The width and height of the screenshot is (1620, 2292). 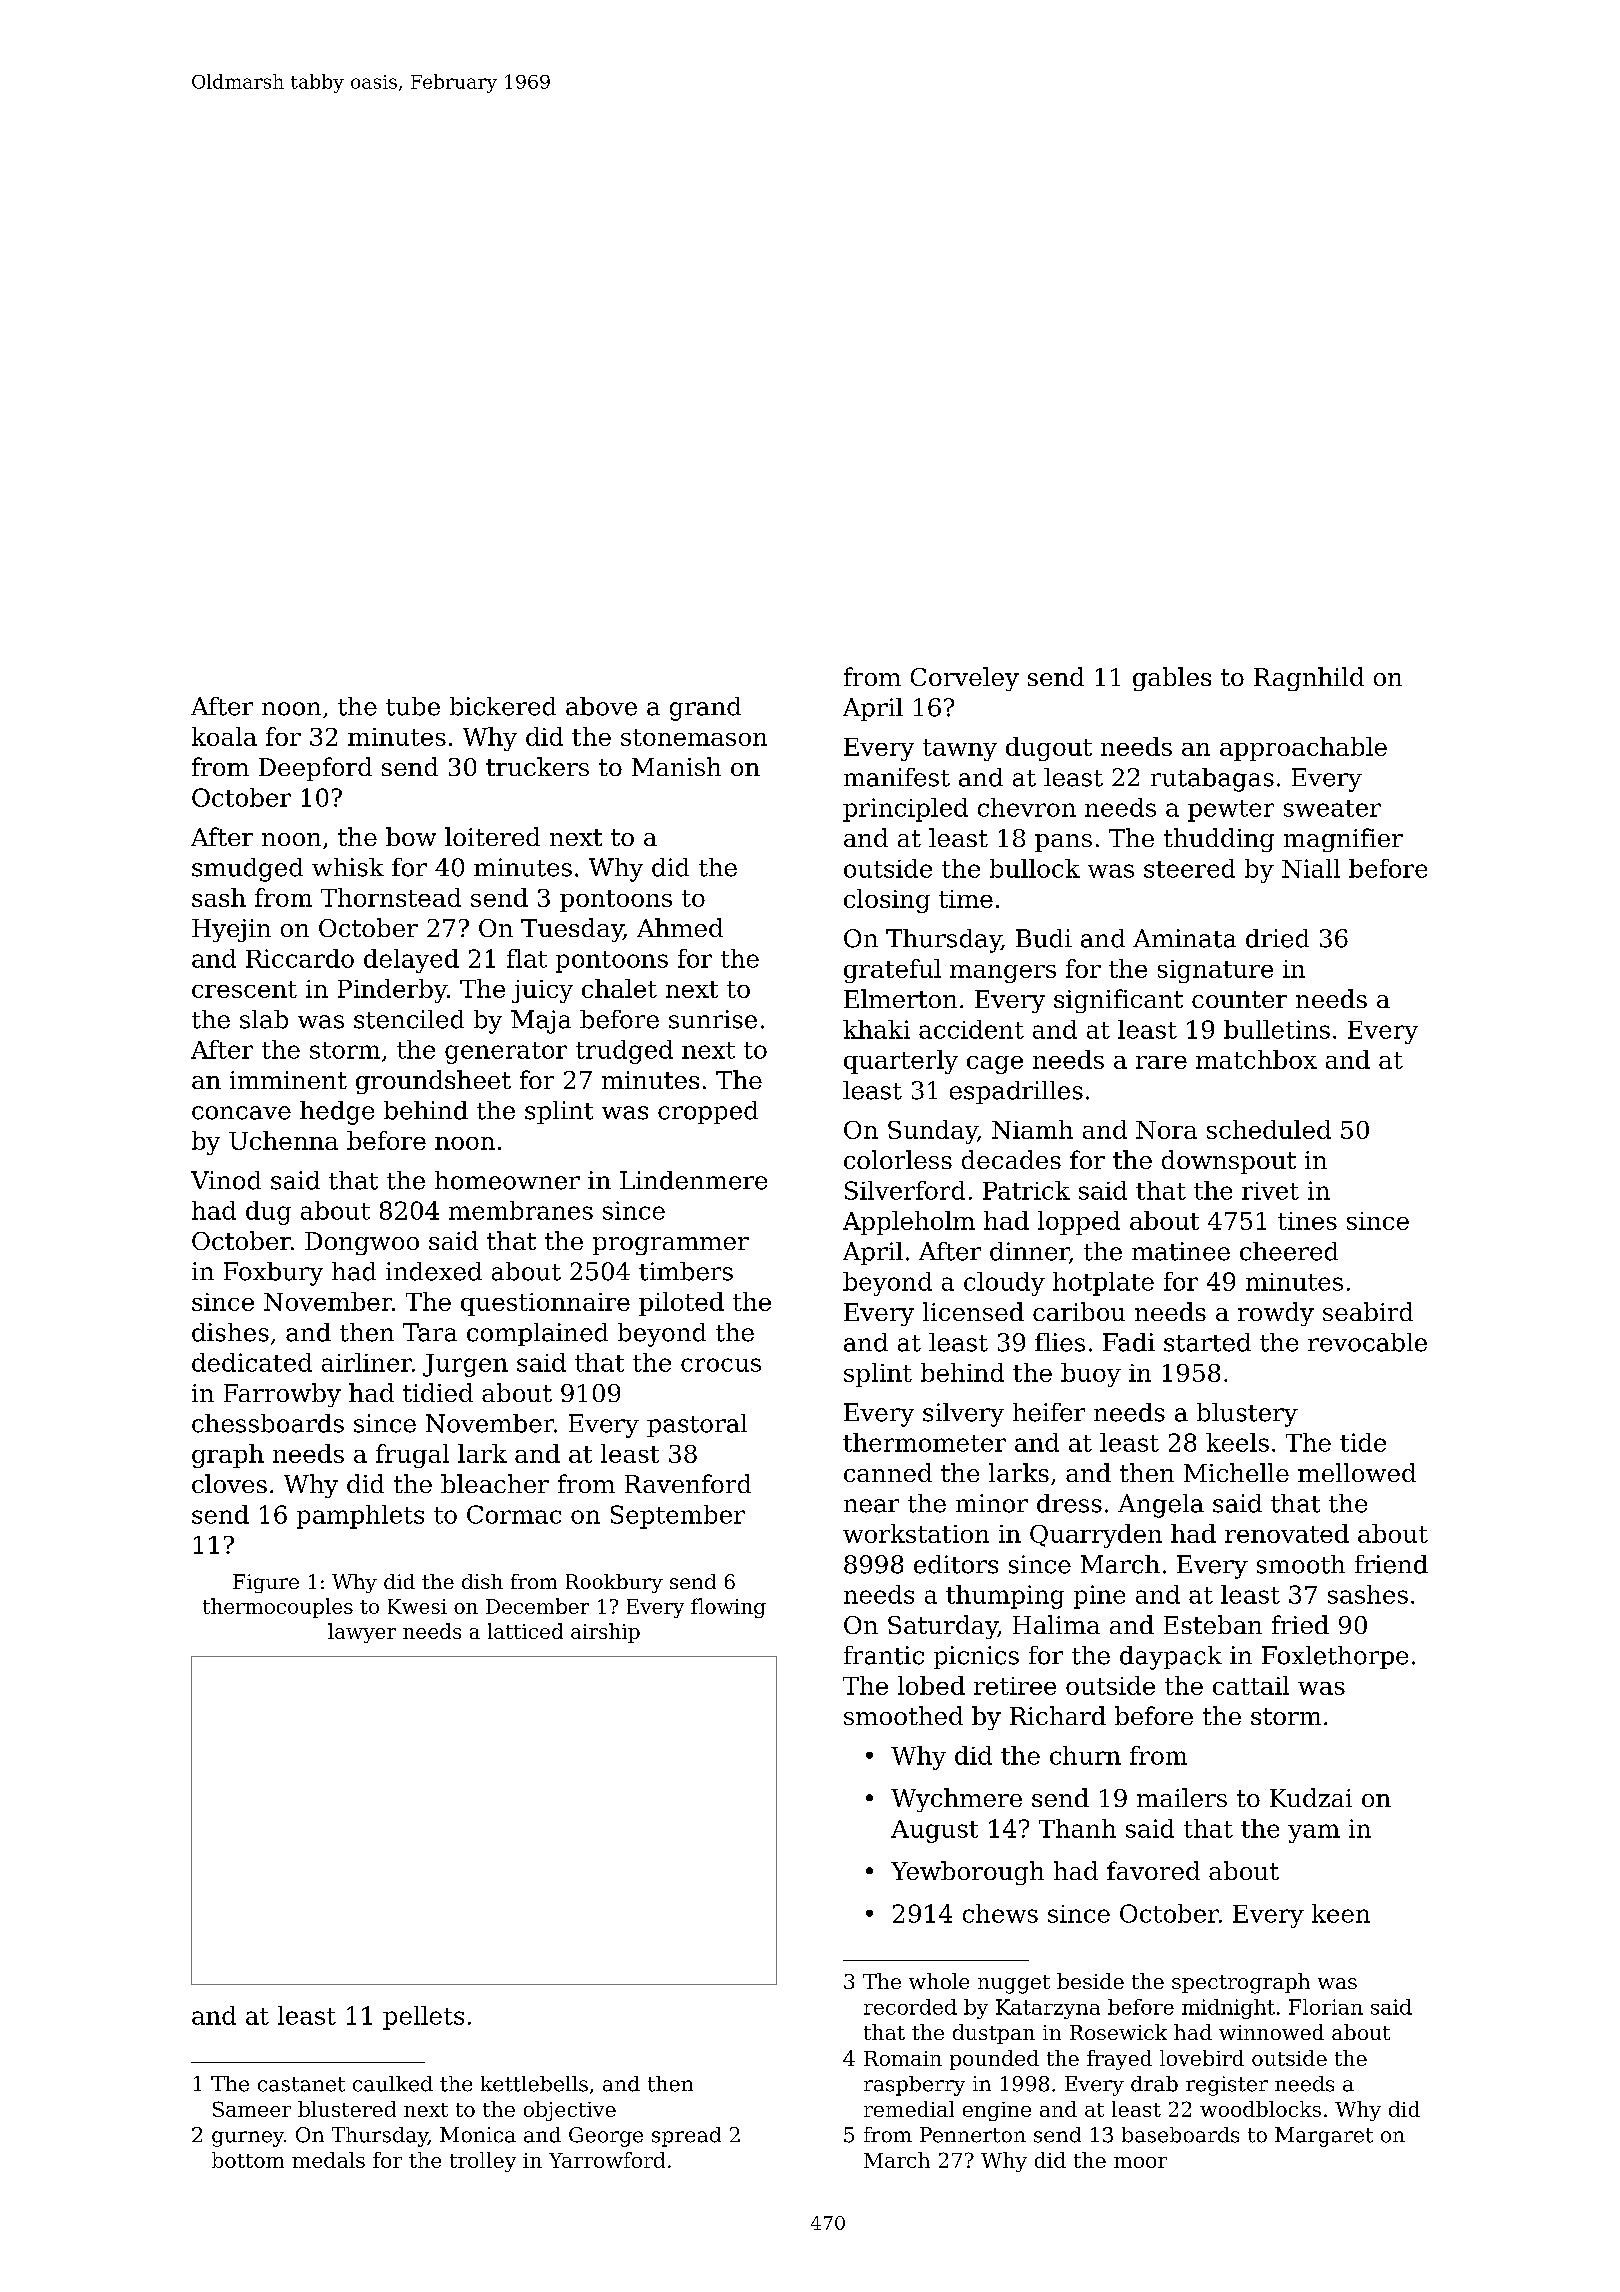 What do you see at coordinates (973, 2135) in the screenshot?
I see `Pennerton` at bounding box center [973, 2135].
